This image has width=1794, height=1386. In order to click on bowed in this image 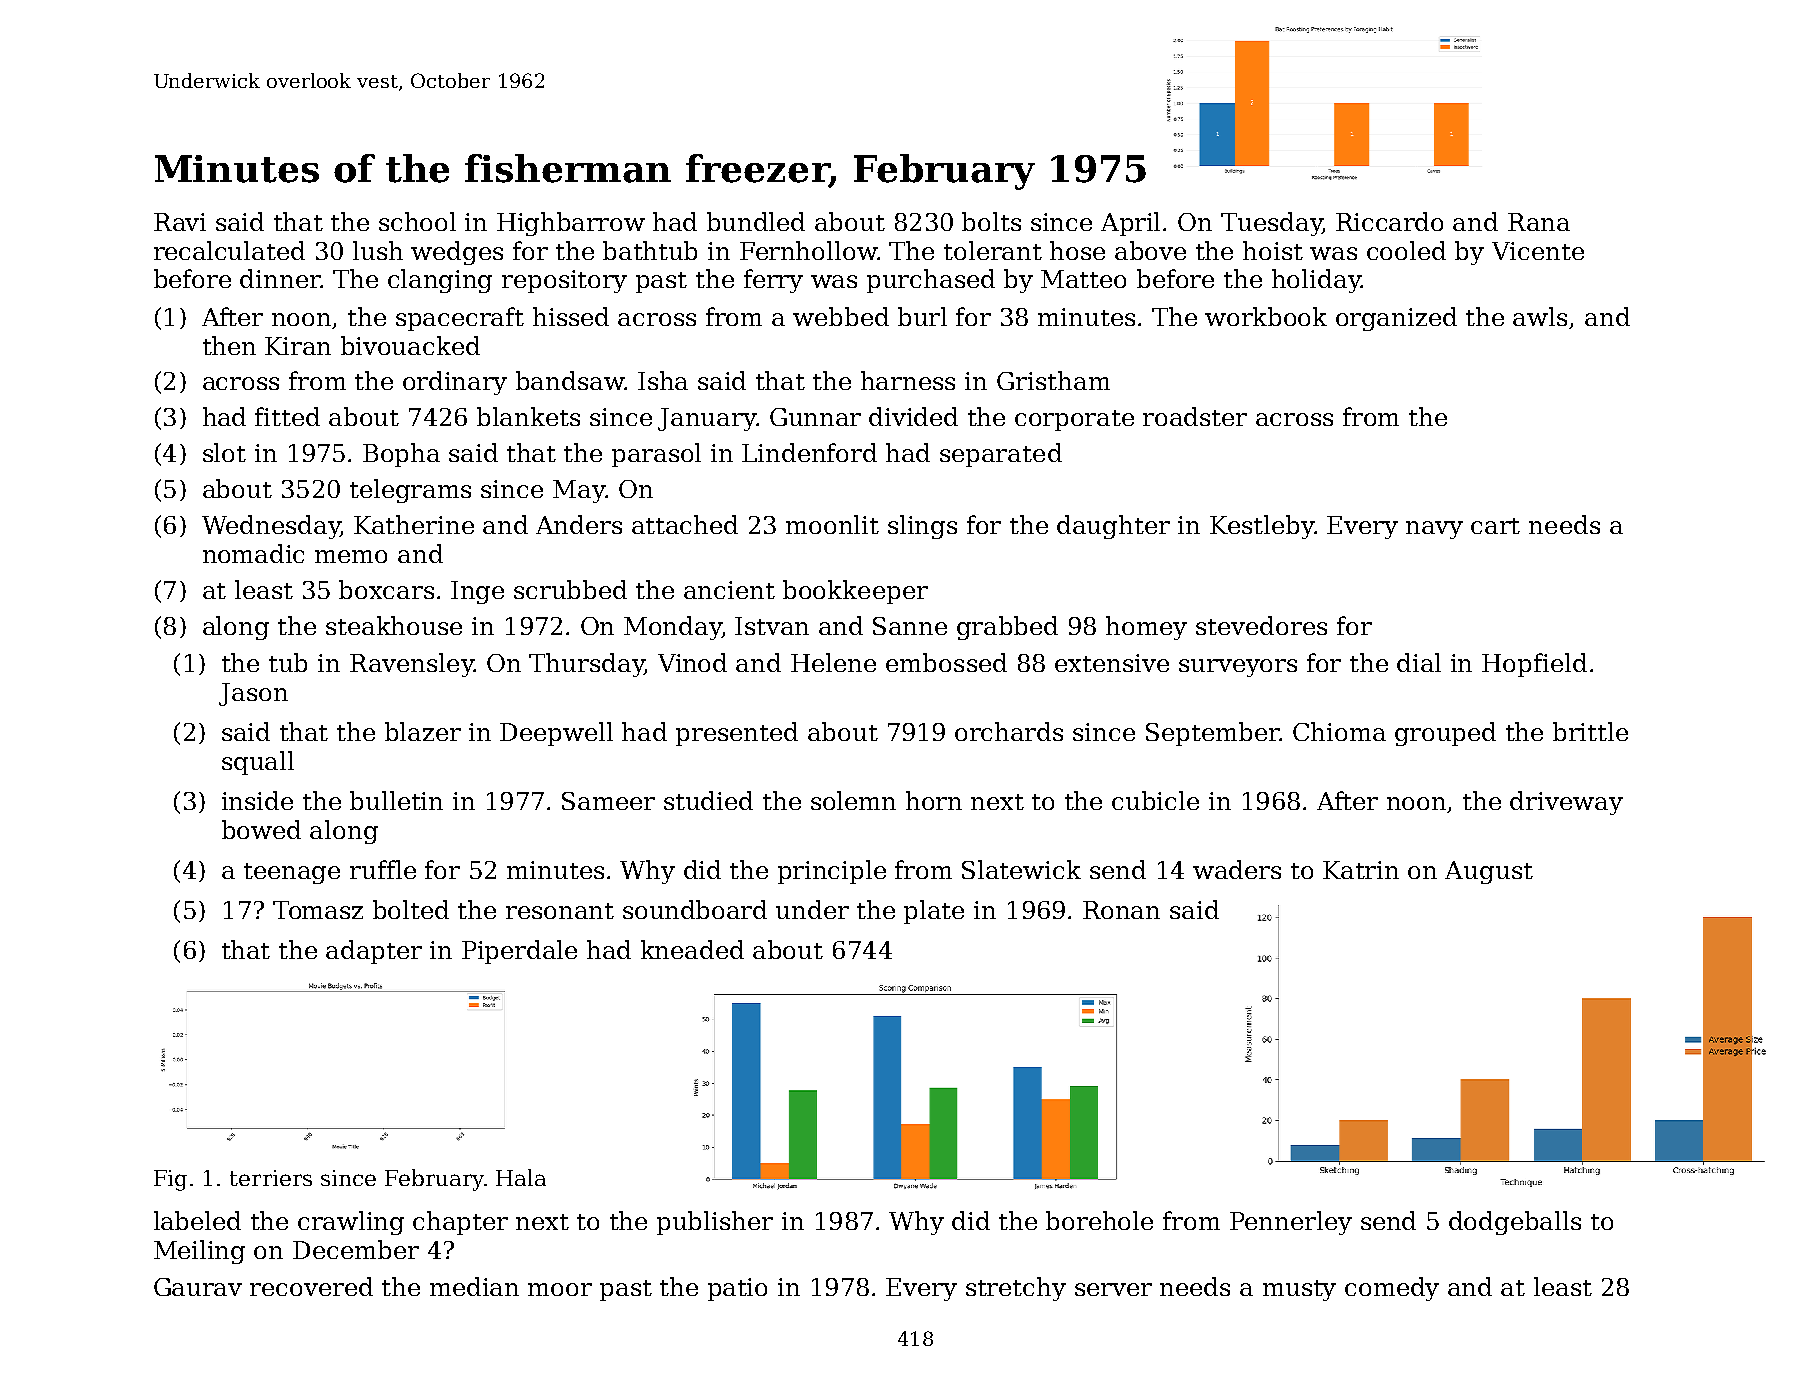, I will do `click(261, 829)`.
